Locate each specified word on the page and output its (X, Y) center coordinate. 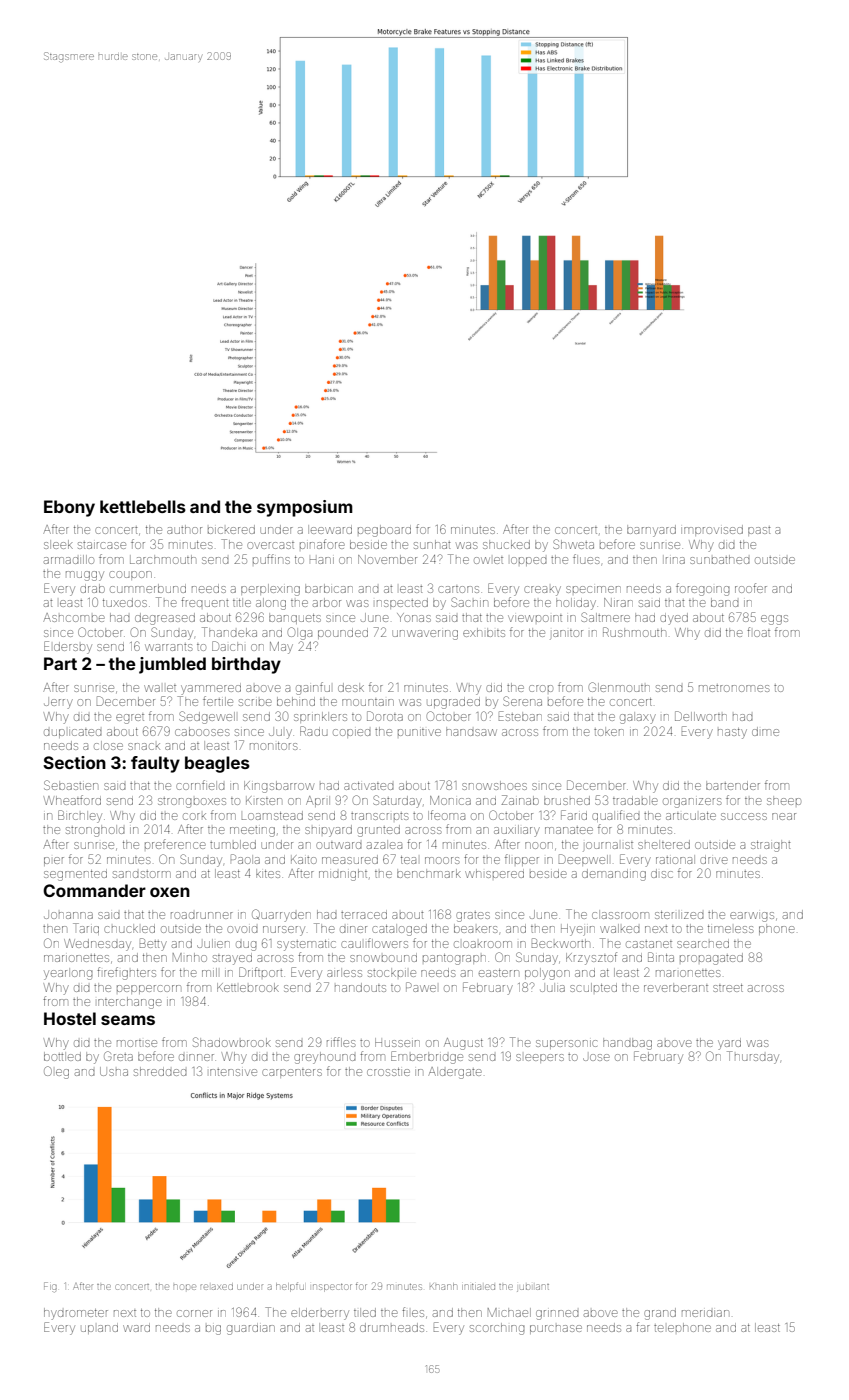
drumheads (392, 1327)
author (184, 529)
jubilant (533, 1288)
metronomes (734, 688)
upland (100, 1329)
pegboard (384, 531)
